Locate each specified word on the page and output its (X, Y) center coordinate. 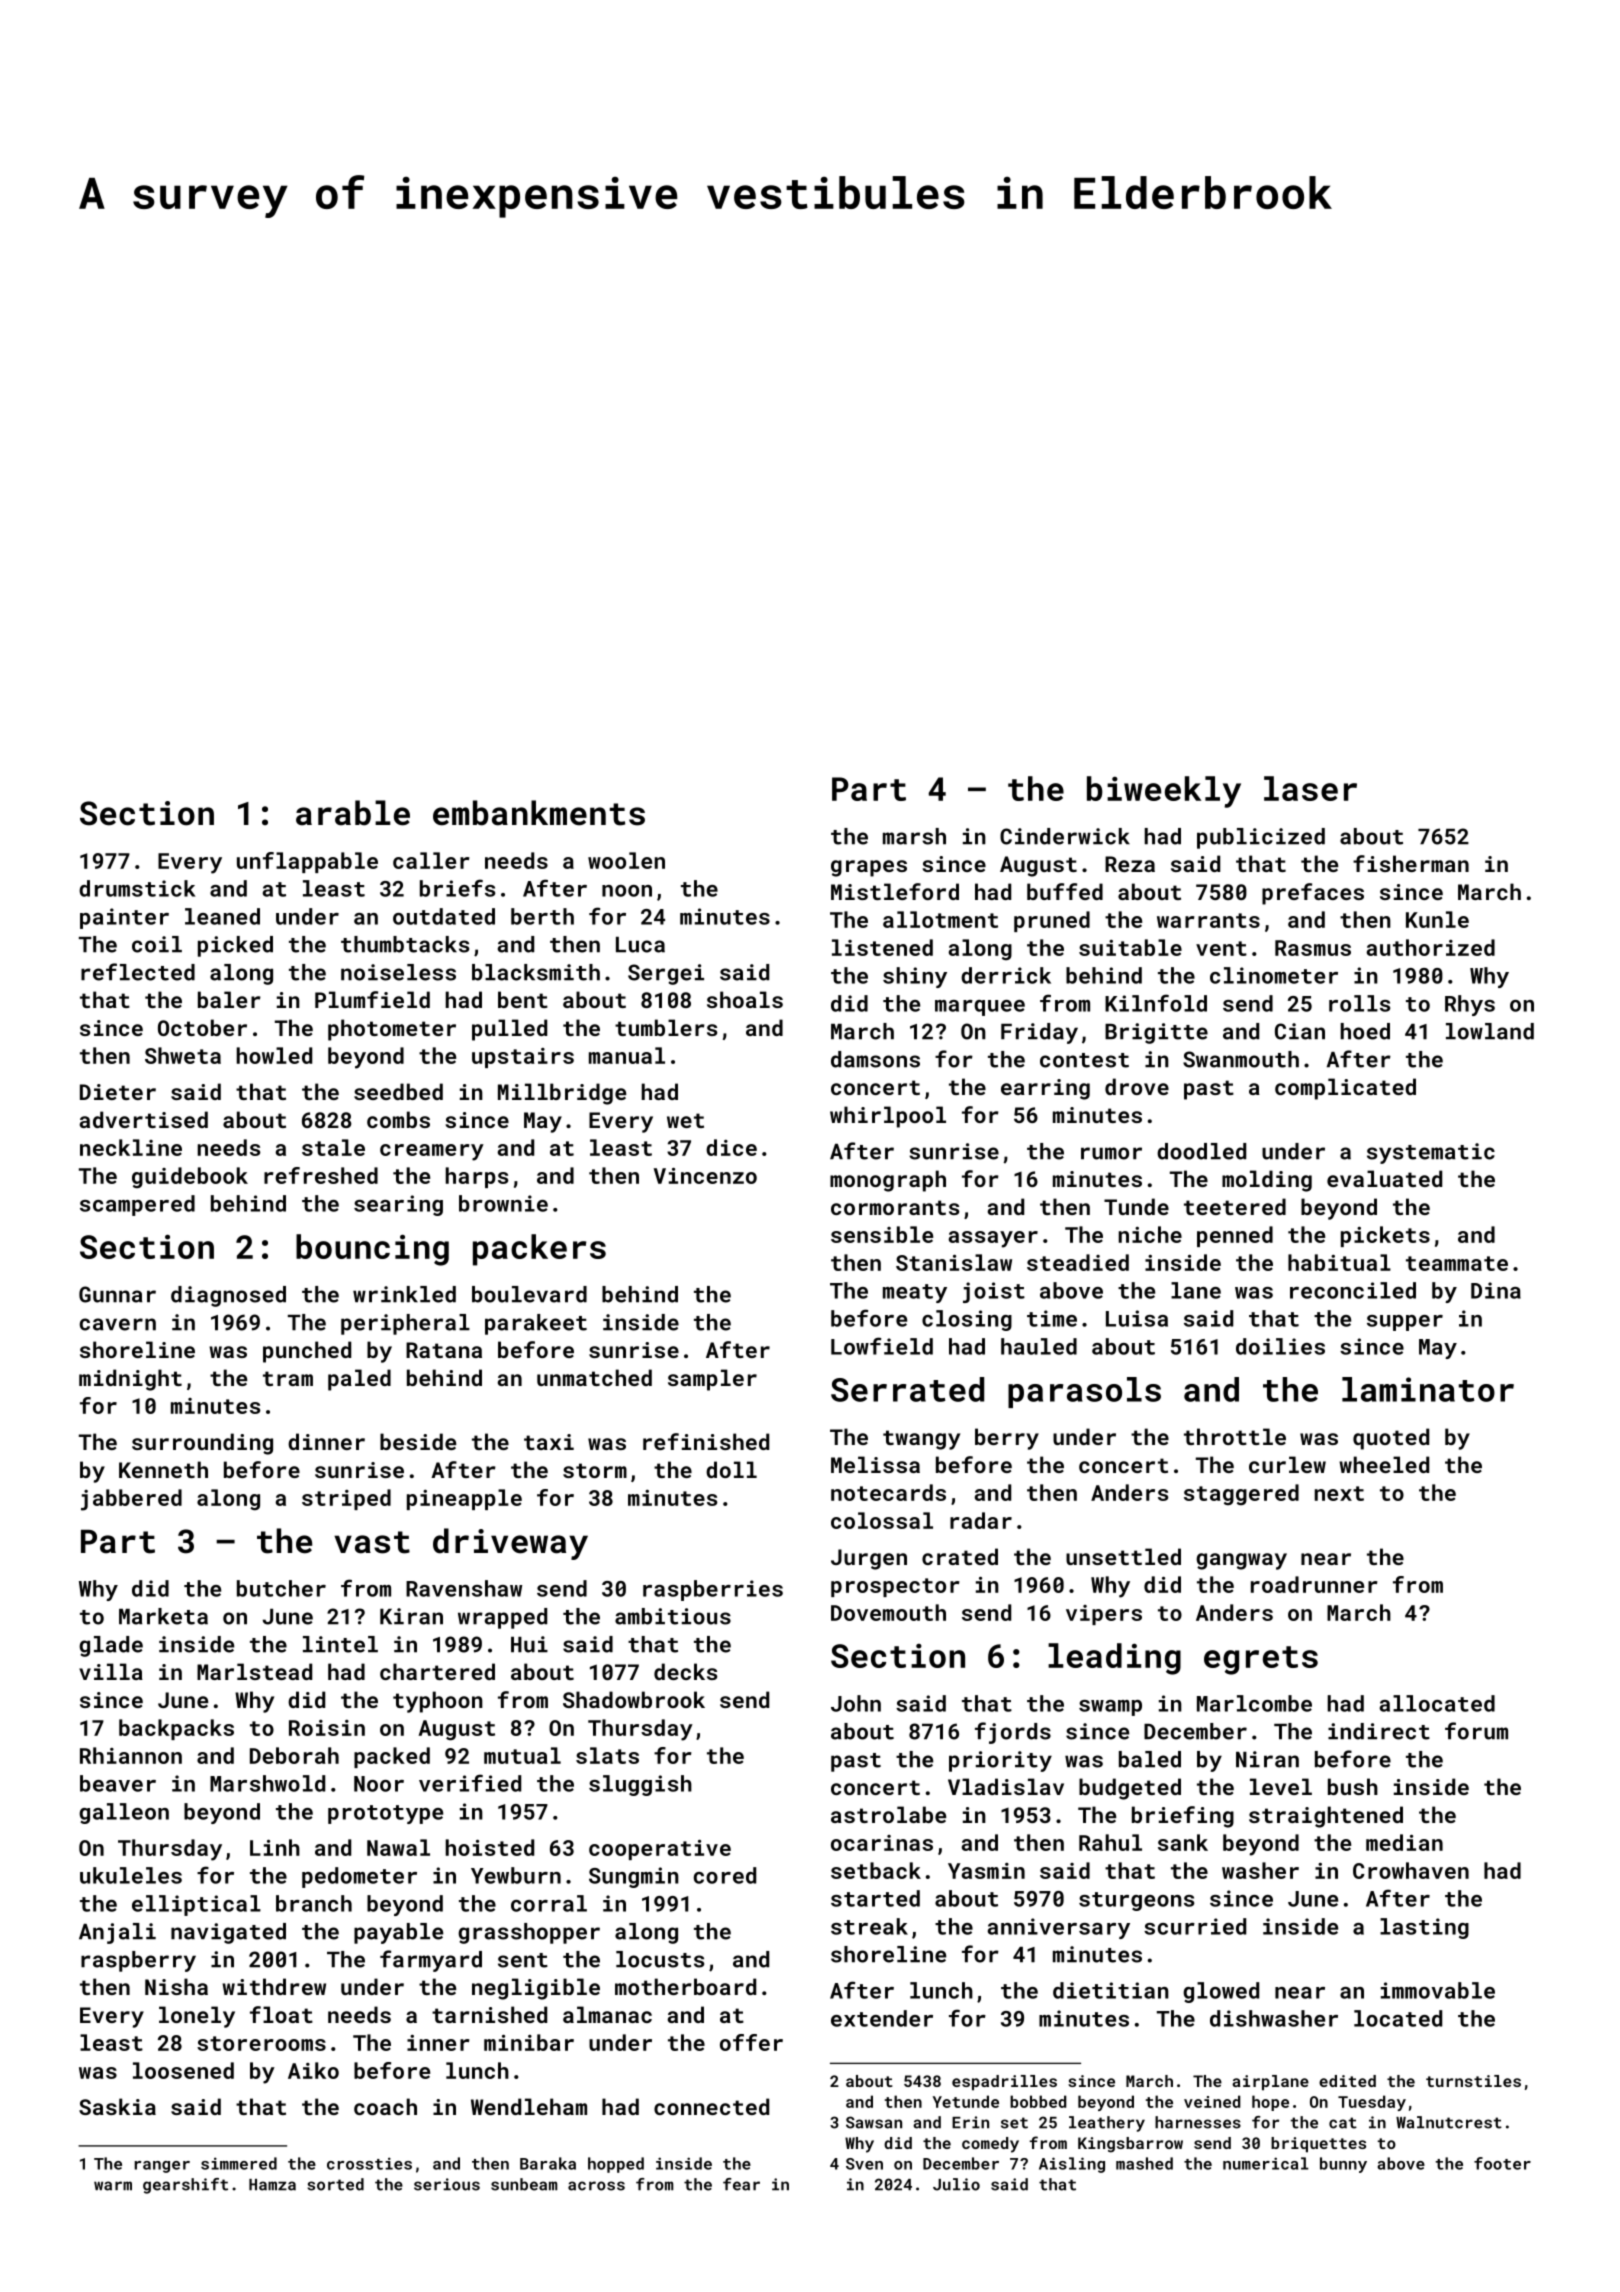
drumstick (137, 888)
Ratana (444, 1350)
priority (1000, 1761)
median (1404, 1842)
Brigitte (1156, 1033)
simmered (239, 2163)
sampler (712, 1380)
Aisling (1072, 2165)
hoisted (490, 1847)
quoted (1391, 1439)
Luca (640, 945)
